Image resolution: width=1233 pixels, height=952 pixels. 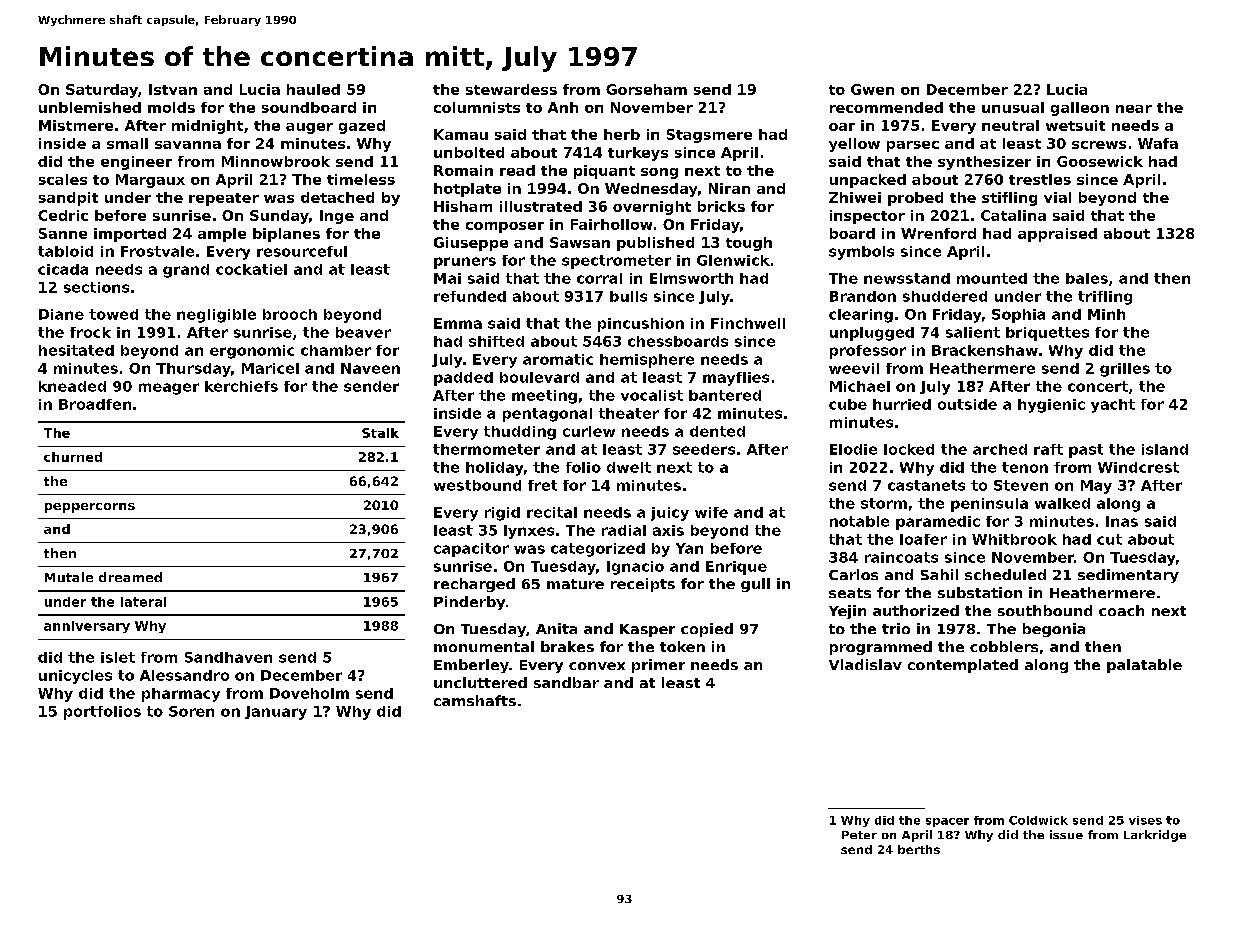 What do you see at coordinates (467, 190) in the screenshot?
I see `hotplate` at bounding box center [467, 190].
